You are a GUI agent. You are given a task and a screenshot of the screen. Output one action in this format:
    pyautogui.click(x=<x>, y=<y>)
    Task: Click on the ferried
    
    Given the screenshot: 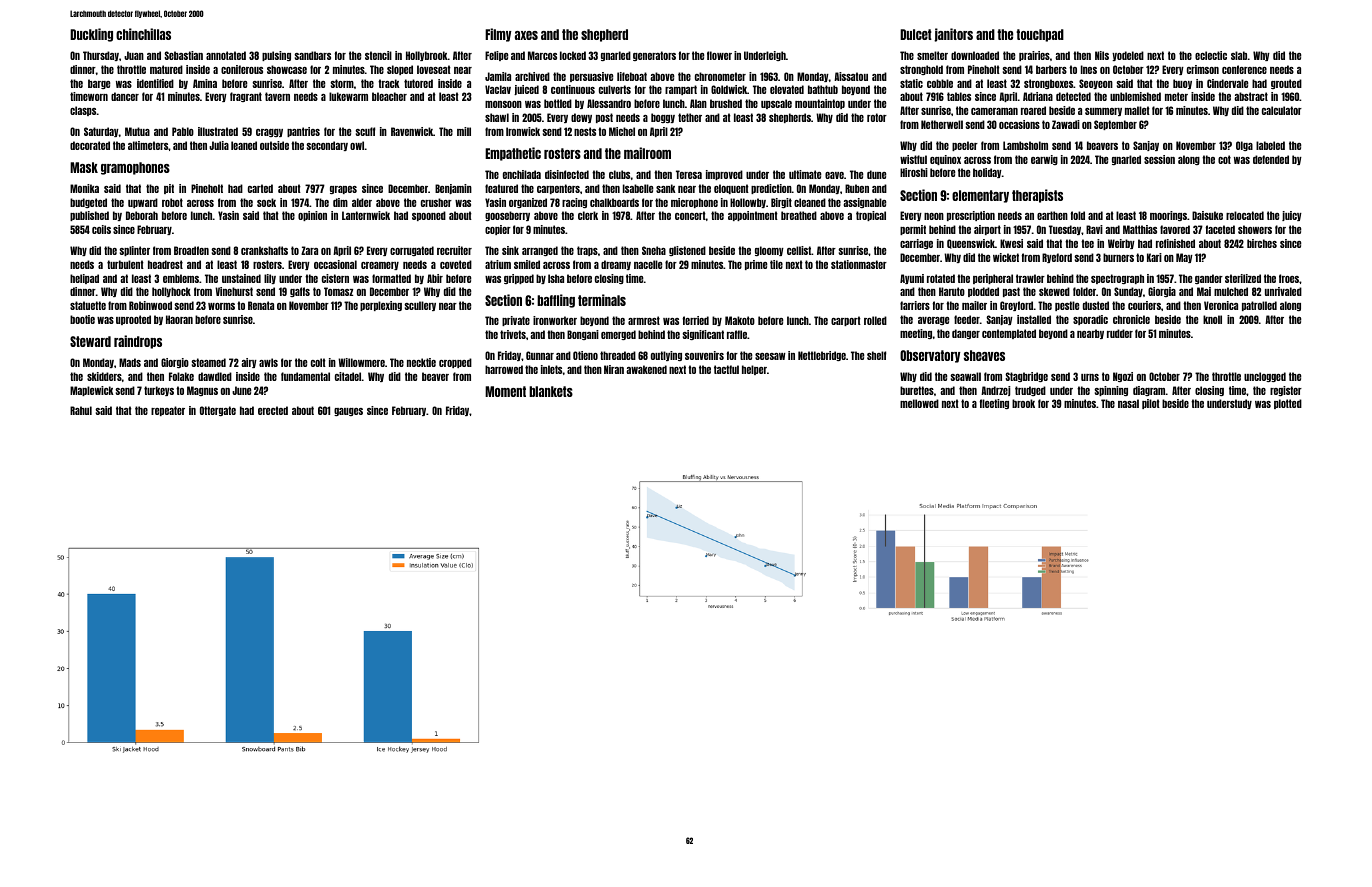 What is the action you would take?
    pyautogui.click(x=695, y=320)
